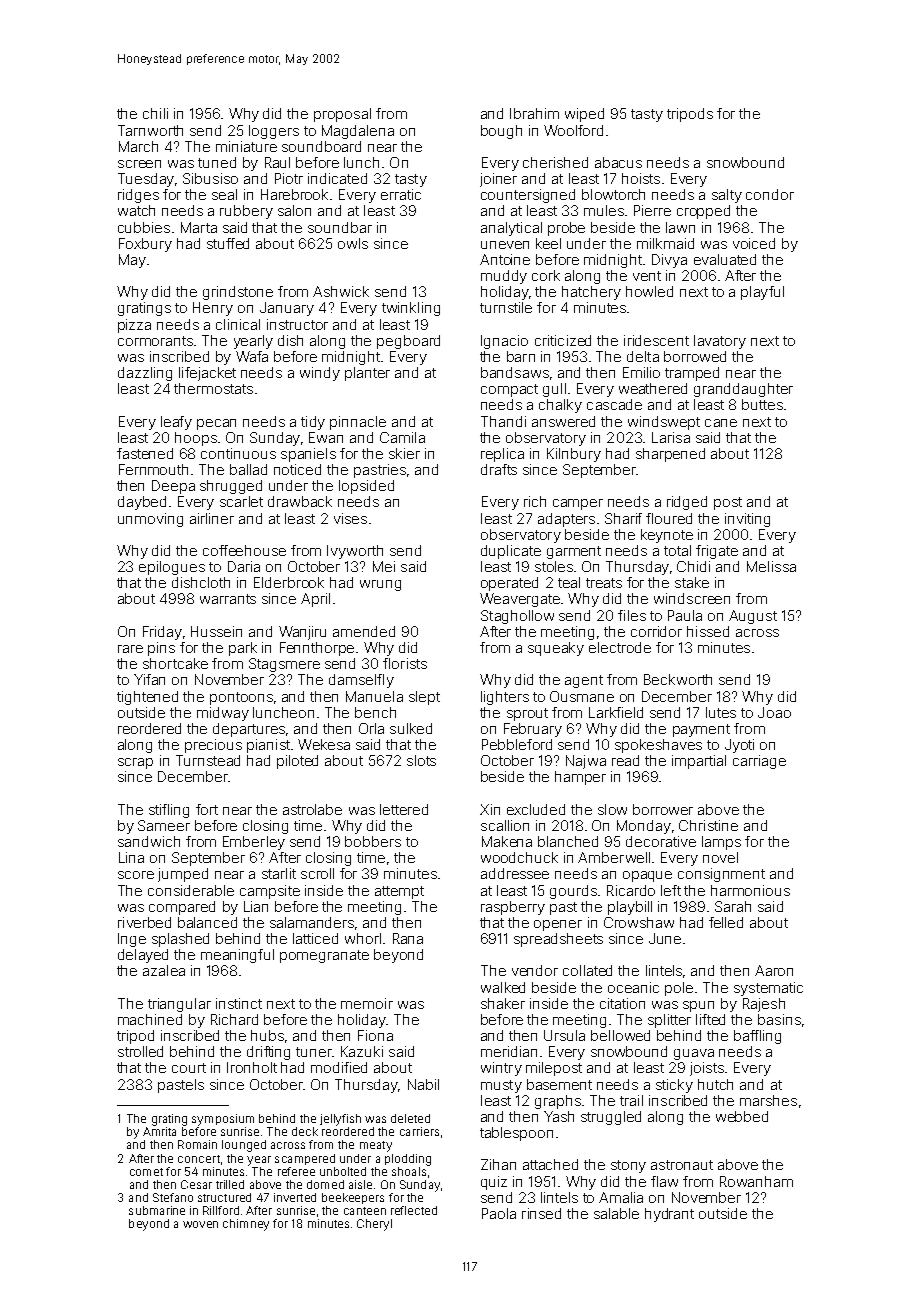 The image size is (924, 1314). I want to click on loggers, so click(274, 132).
